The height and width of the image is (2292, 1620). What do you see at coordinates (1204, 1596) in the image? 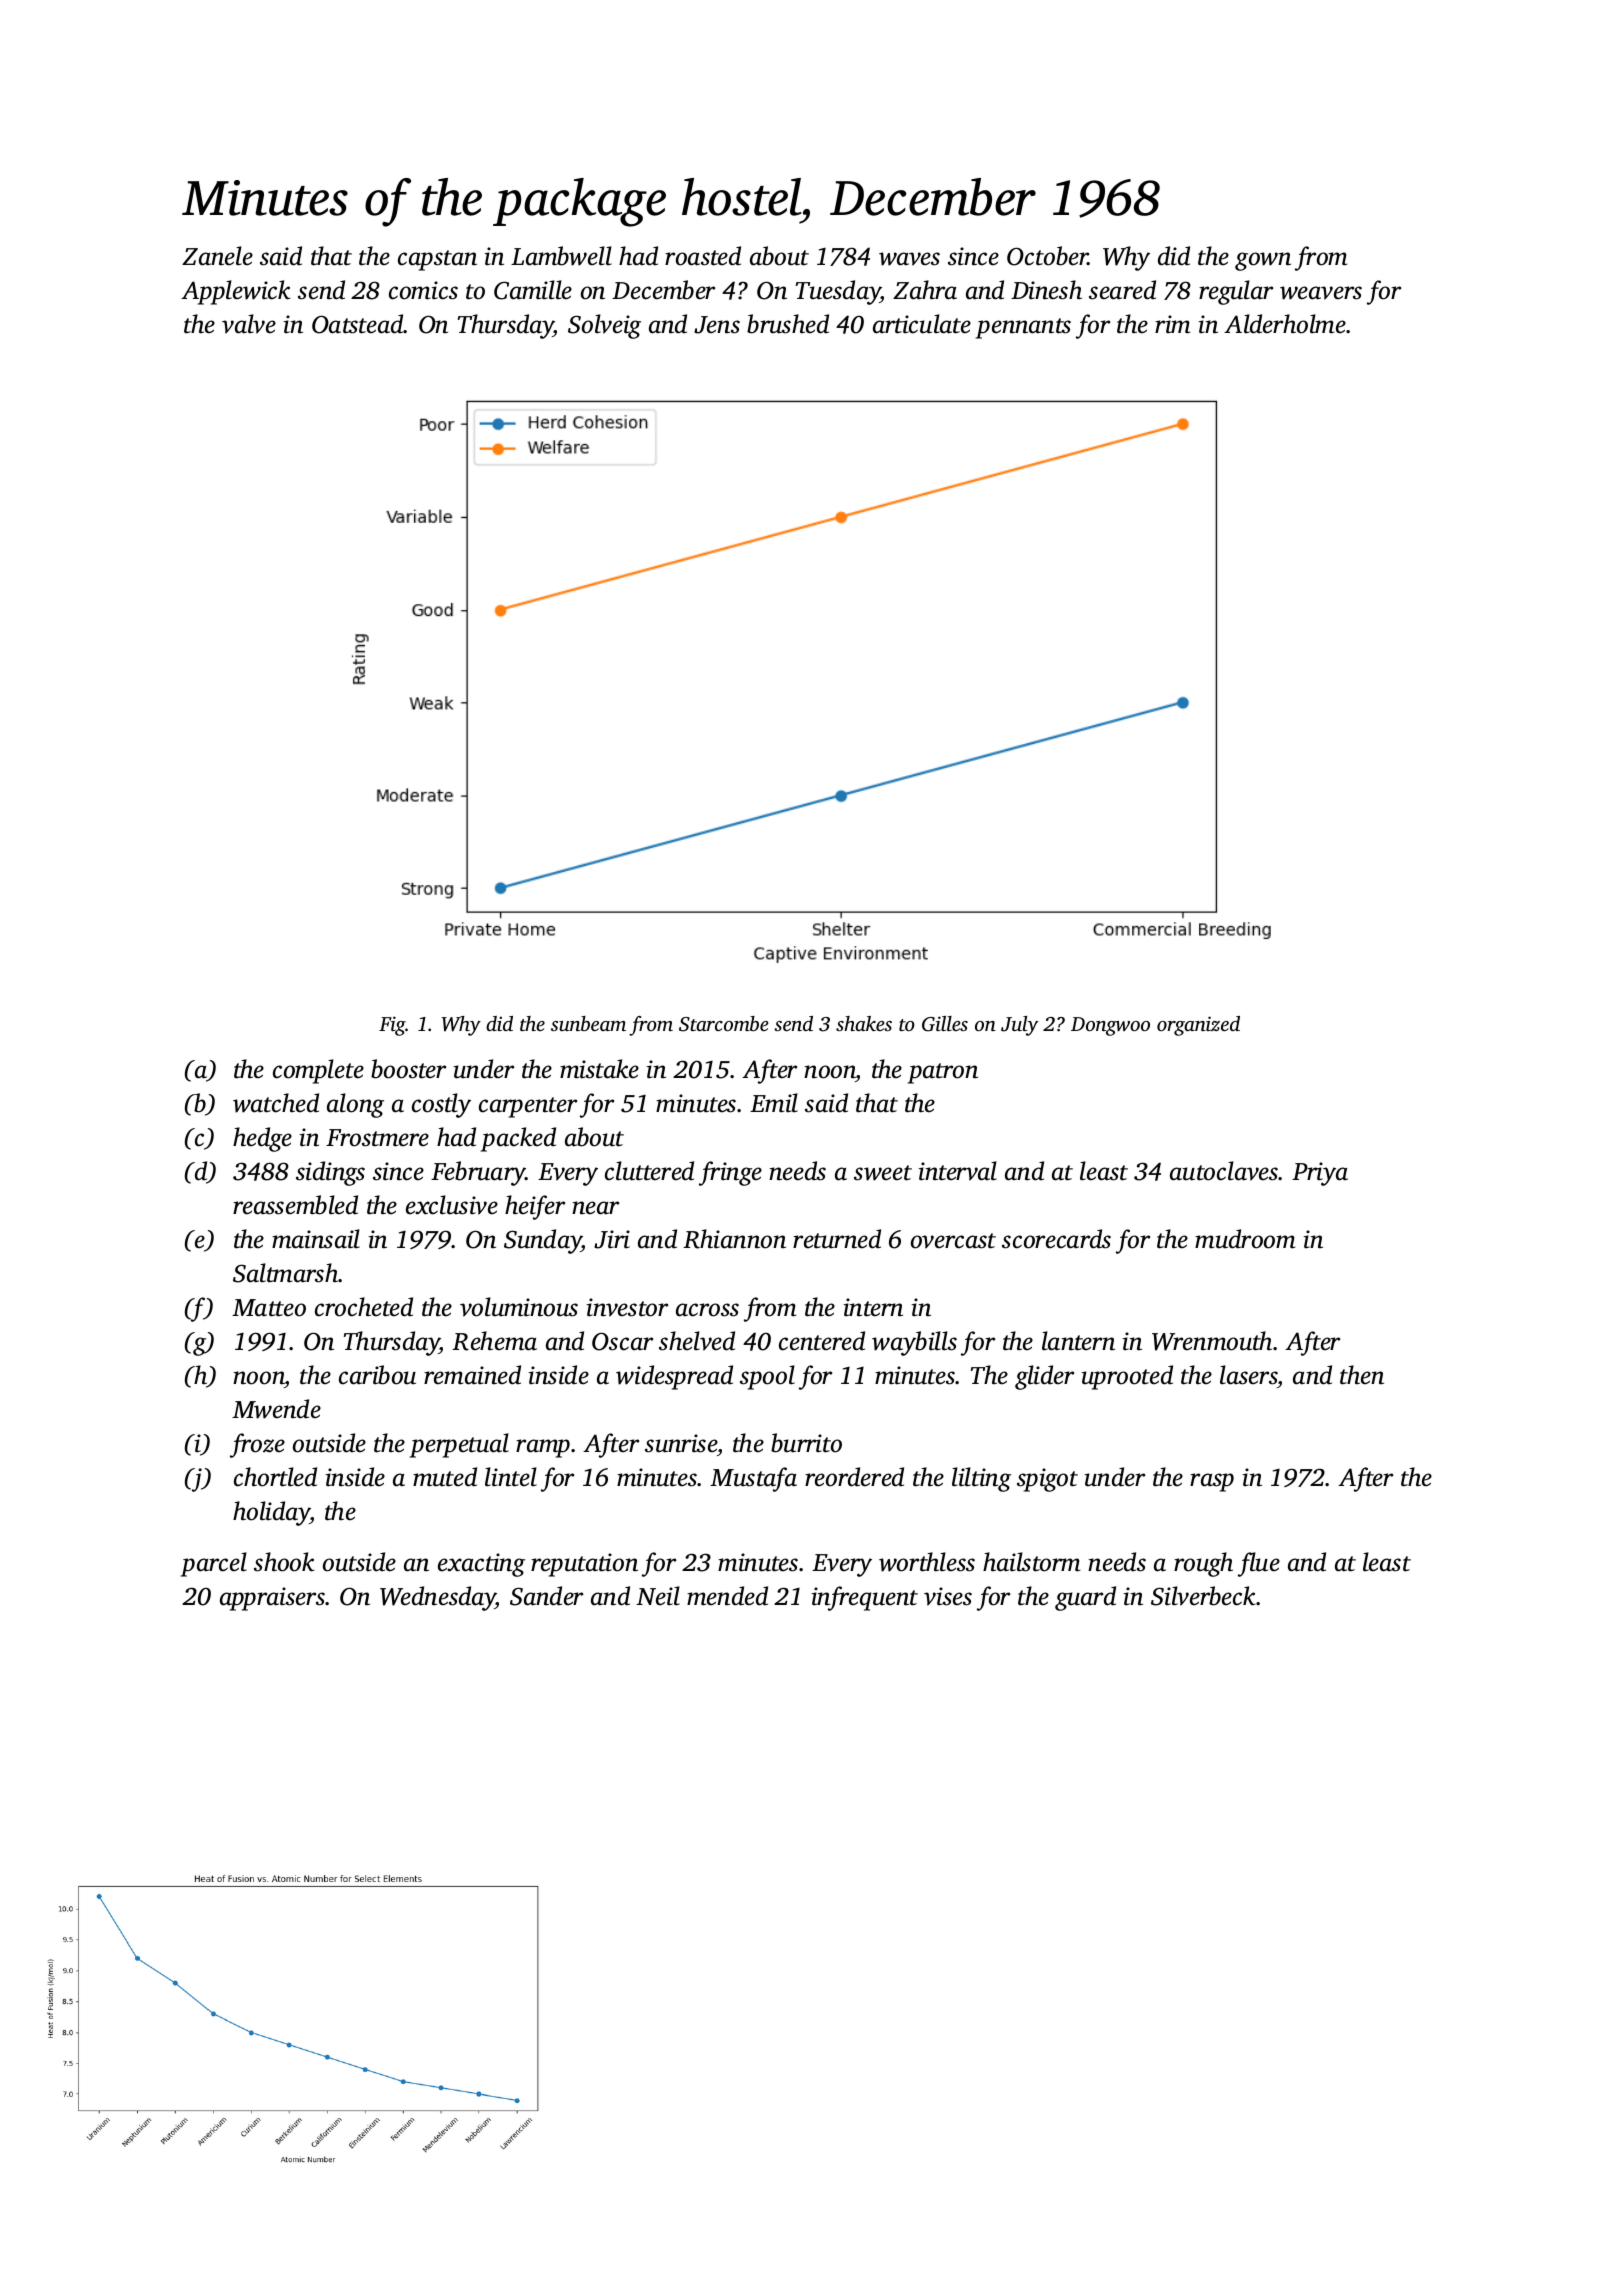
I see `Silverbeck` at bounding box center [1204, 1596].
